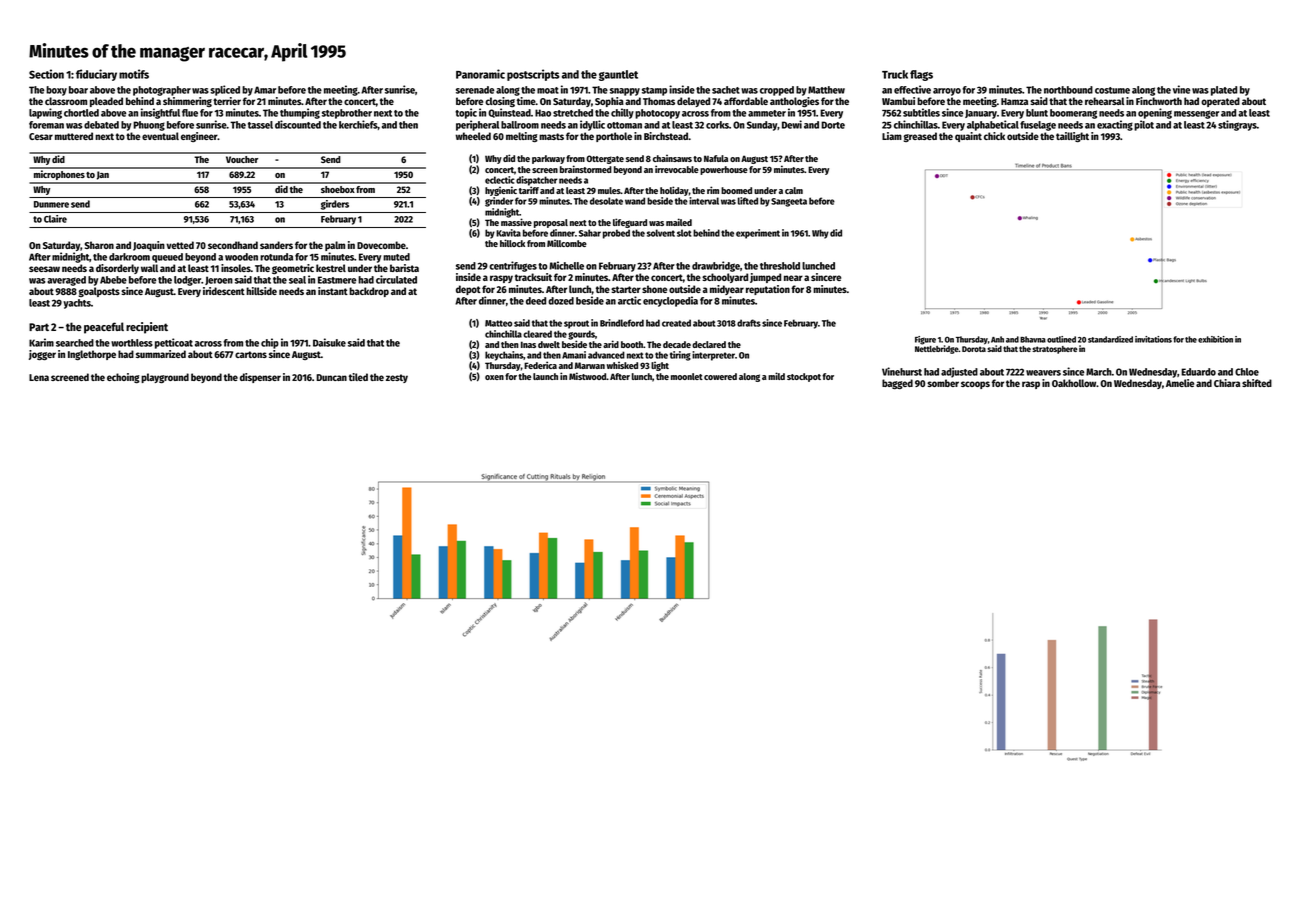 Image resolution: width=1308 pixels, height=924 pixels. Describe the element at coordinates (895, 74) in the image. I see `Truck` at that location.
